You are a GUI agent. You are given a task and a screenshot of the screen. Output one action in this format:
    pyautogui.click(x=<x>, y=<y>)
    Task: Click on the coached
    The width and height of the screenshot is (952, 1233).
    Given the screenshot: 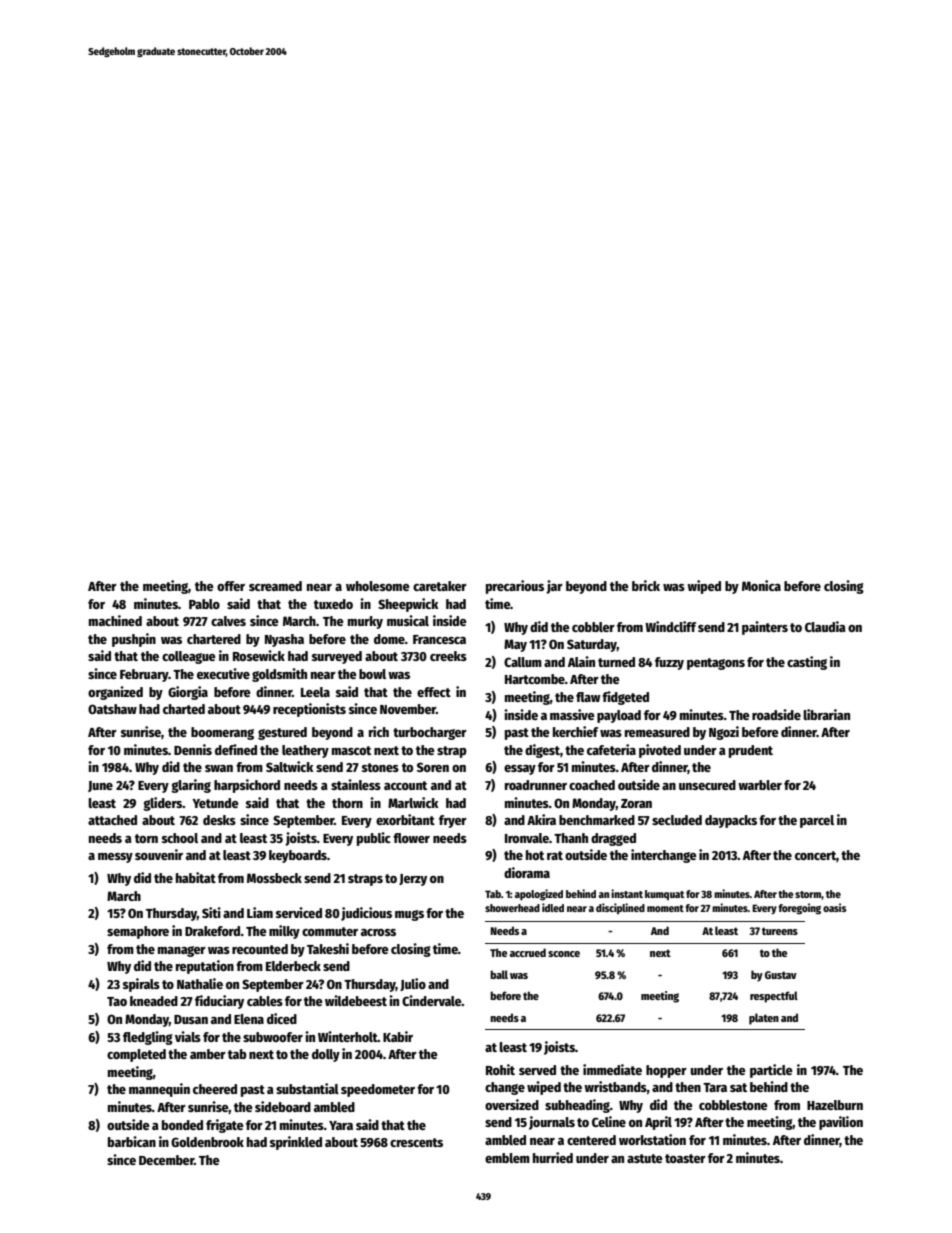 What is the action you would take?
    pyautogui.click(x=592, y=785)
